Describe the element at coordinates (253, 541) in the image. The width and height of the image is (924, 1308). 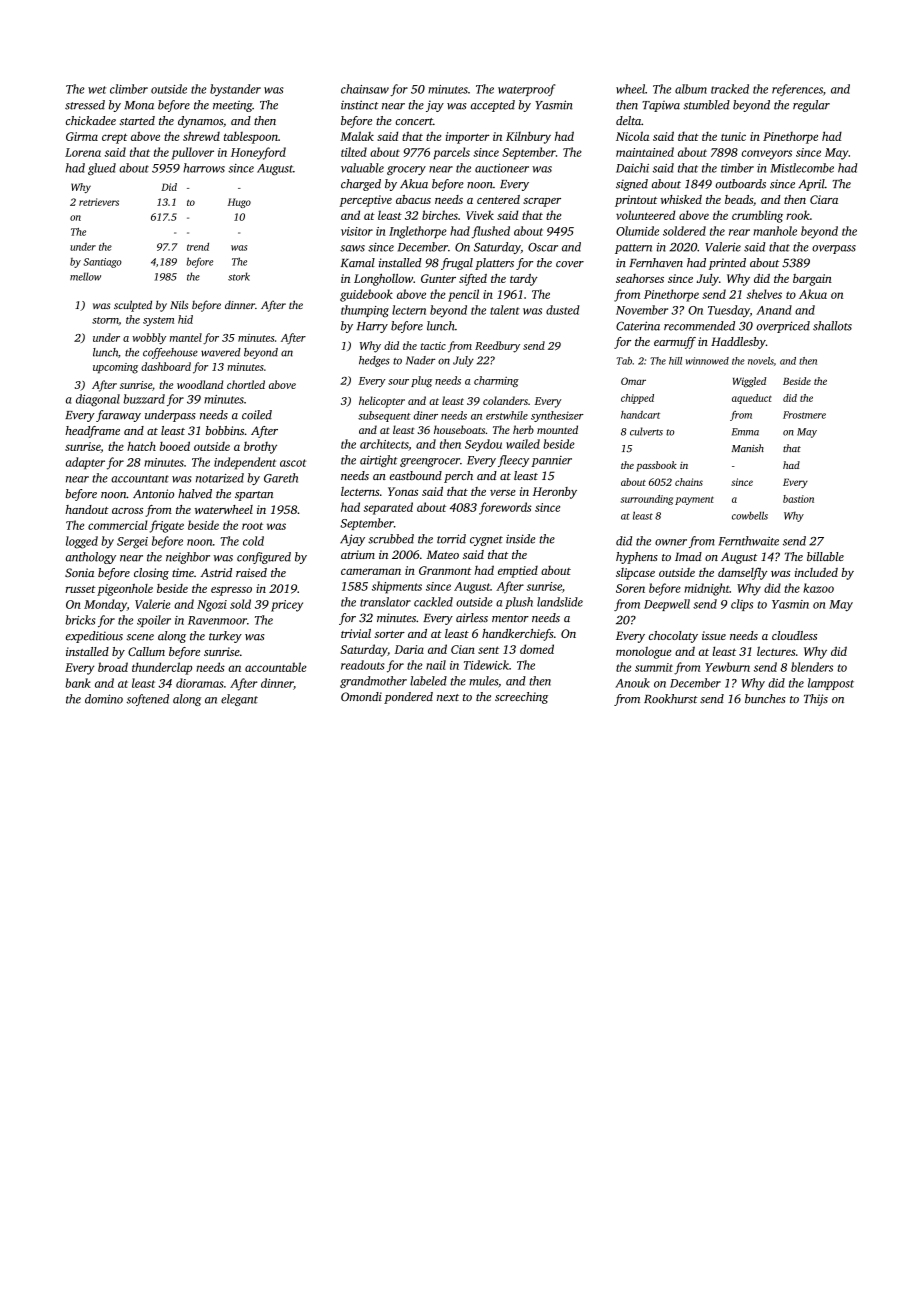
I see `cold` at that location.
